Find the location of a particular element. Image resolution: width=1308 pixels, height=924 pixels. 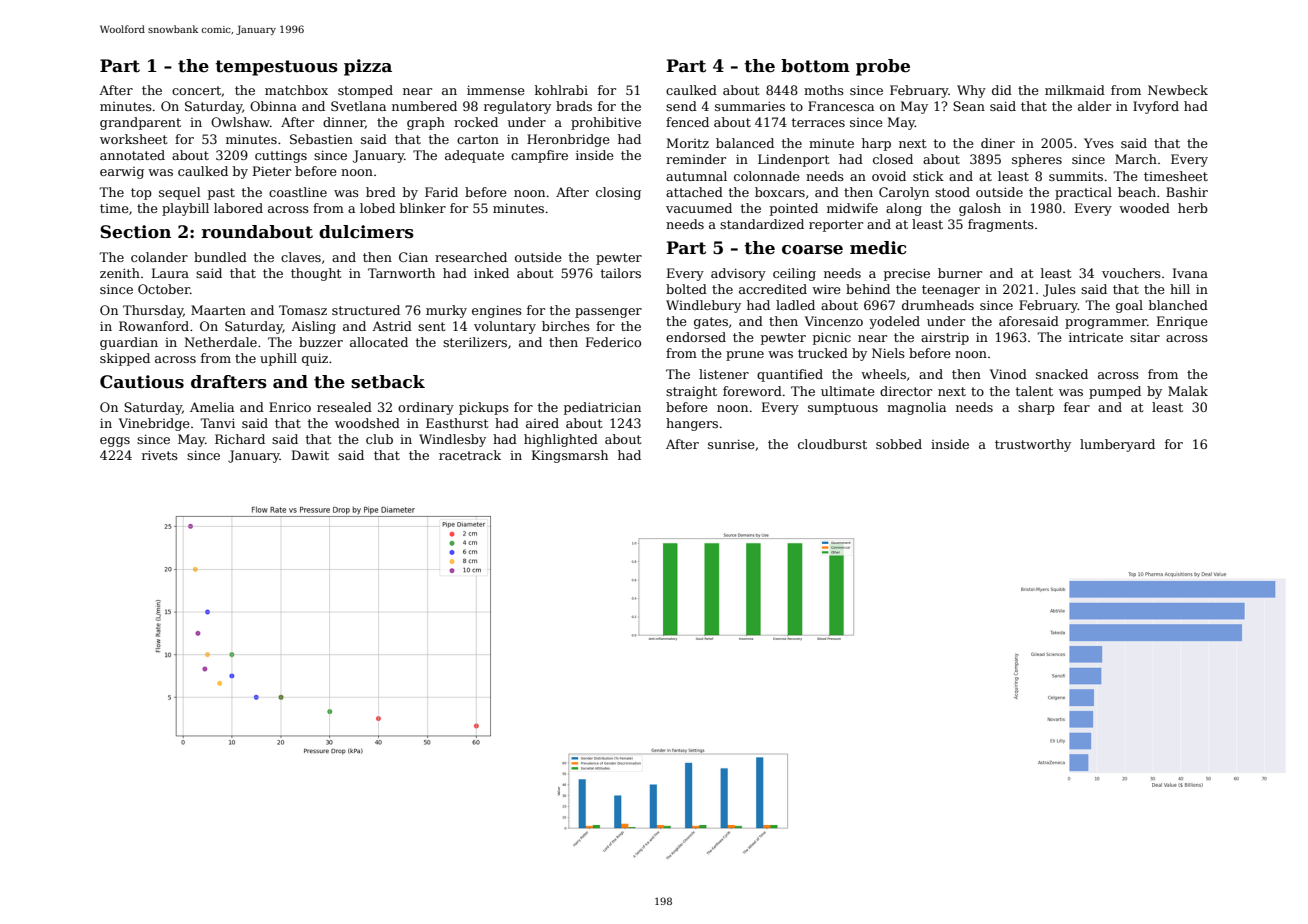

rivets is located at coordinates (160, 455).
